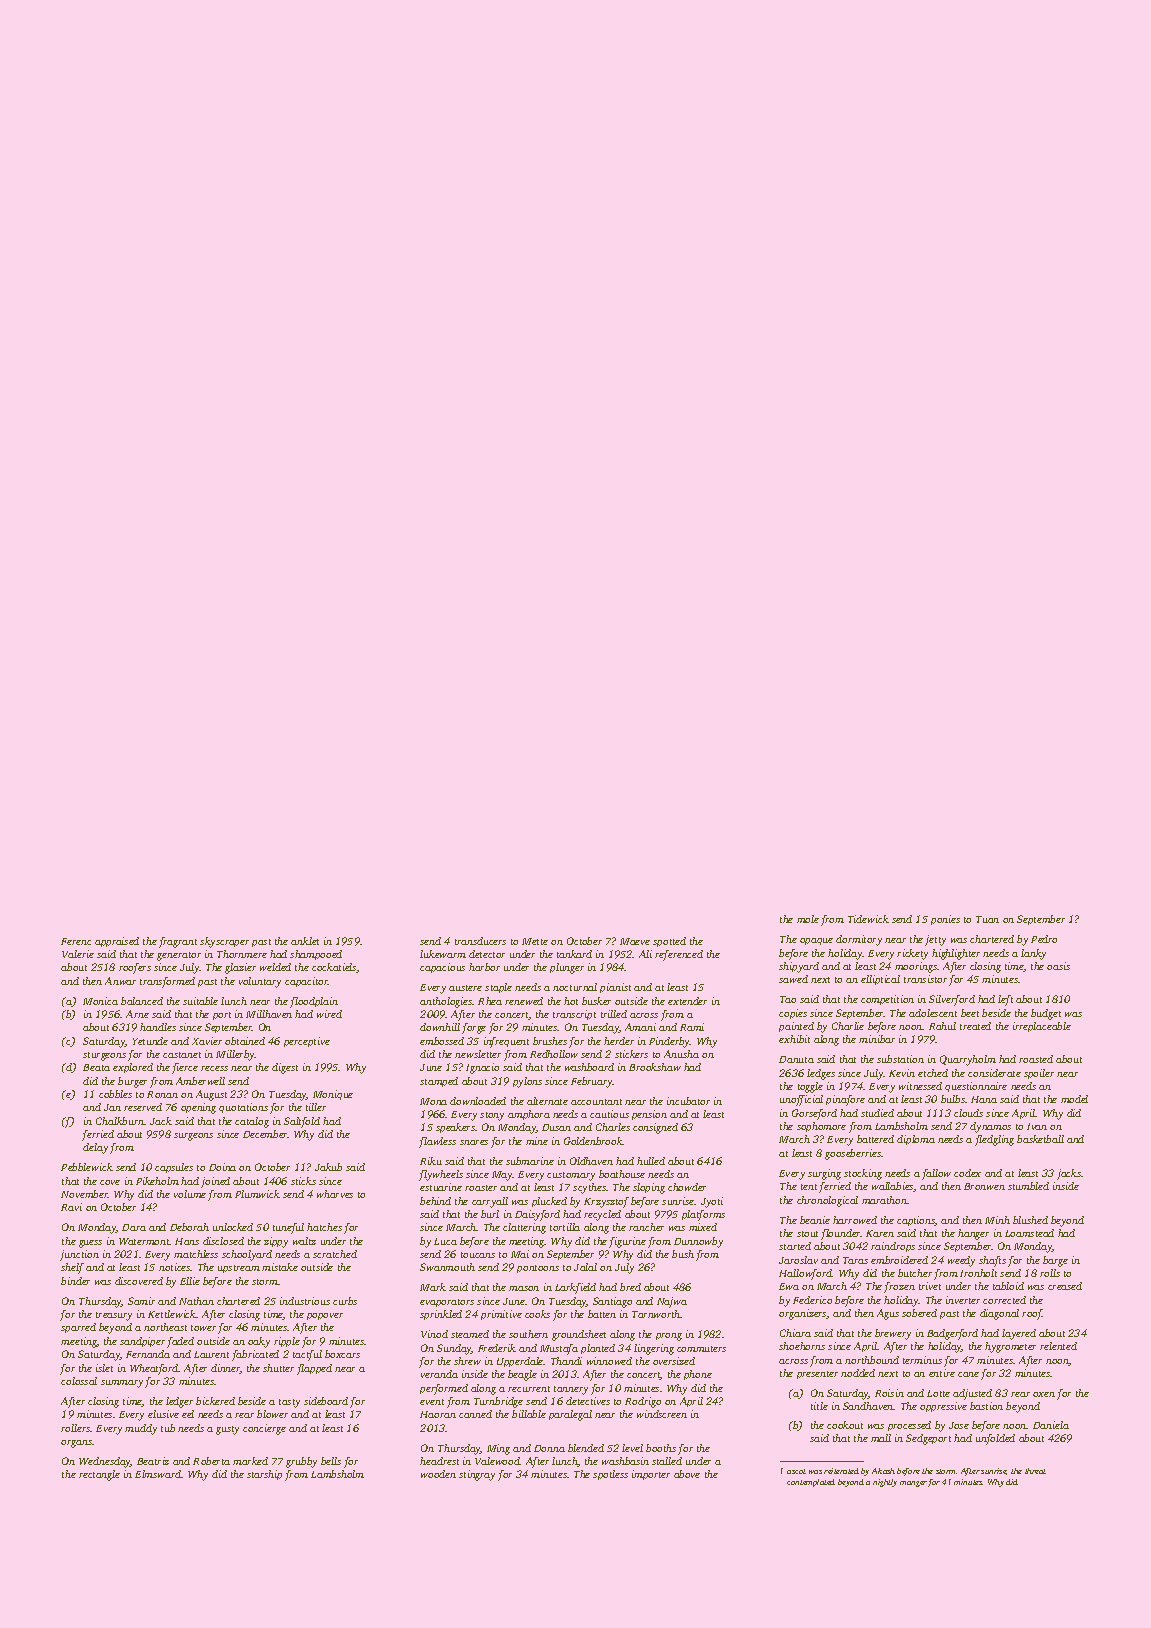 The height and width of the screenshot is (1628, 1151). What do you see at coordinates (447, 1303) in the screenshot?
I see `evaporators` at bounding box center [447, 1303].
